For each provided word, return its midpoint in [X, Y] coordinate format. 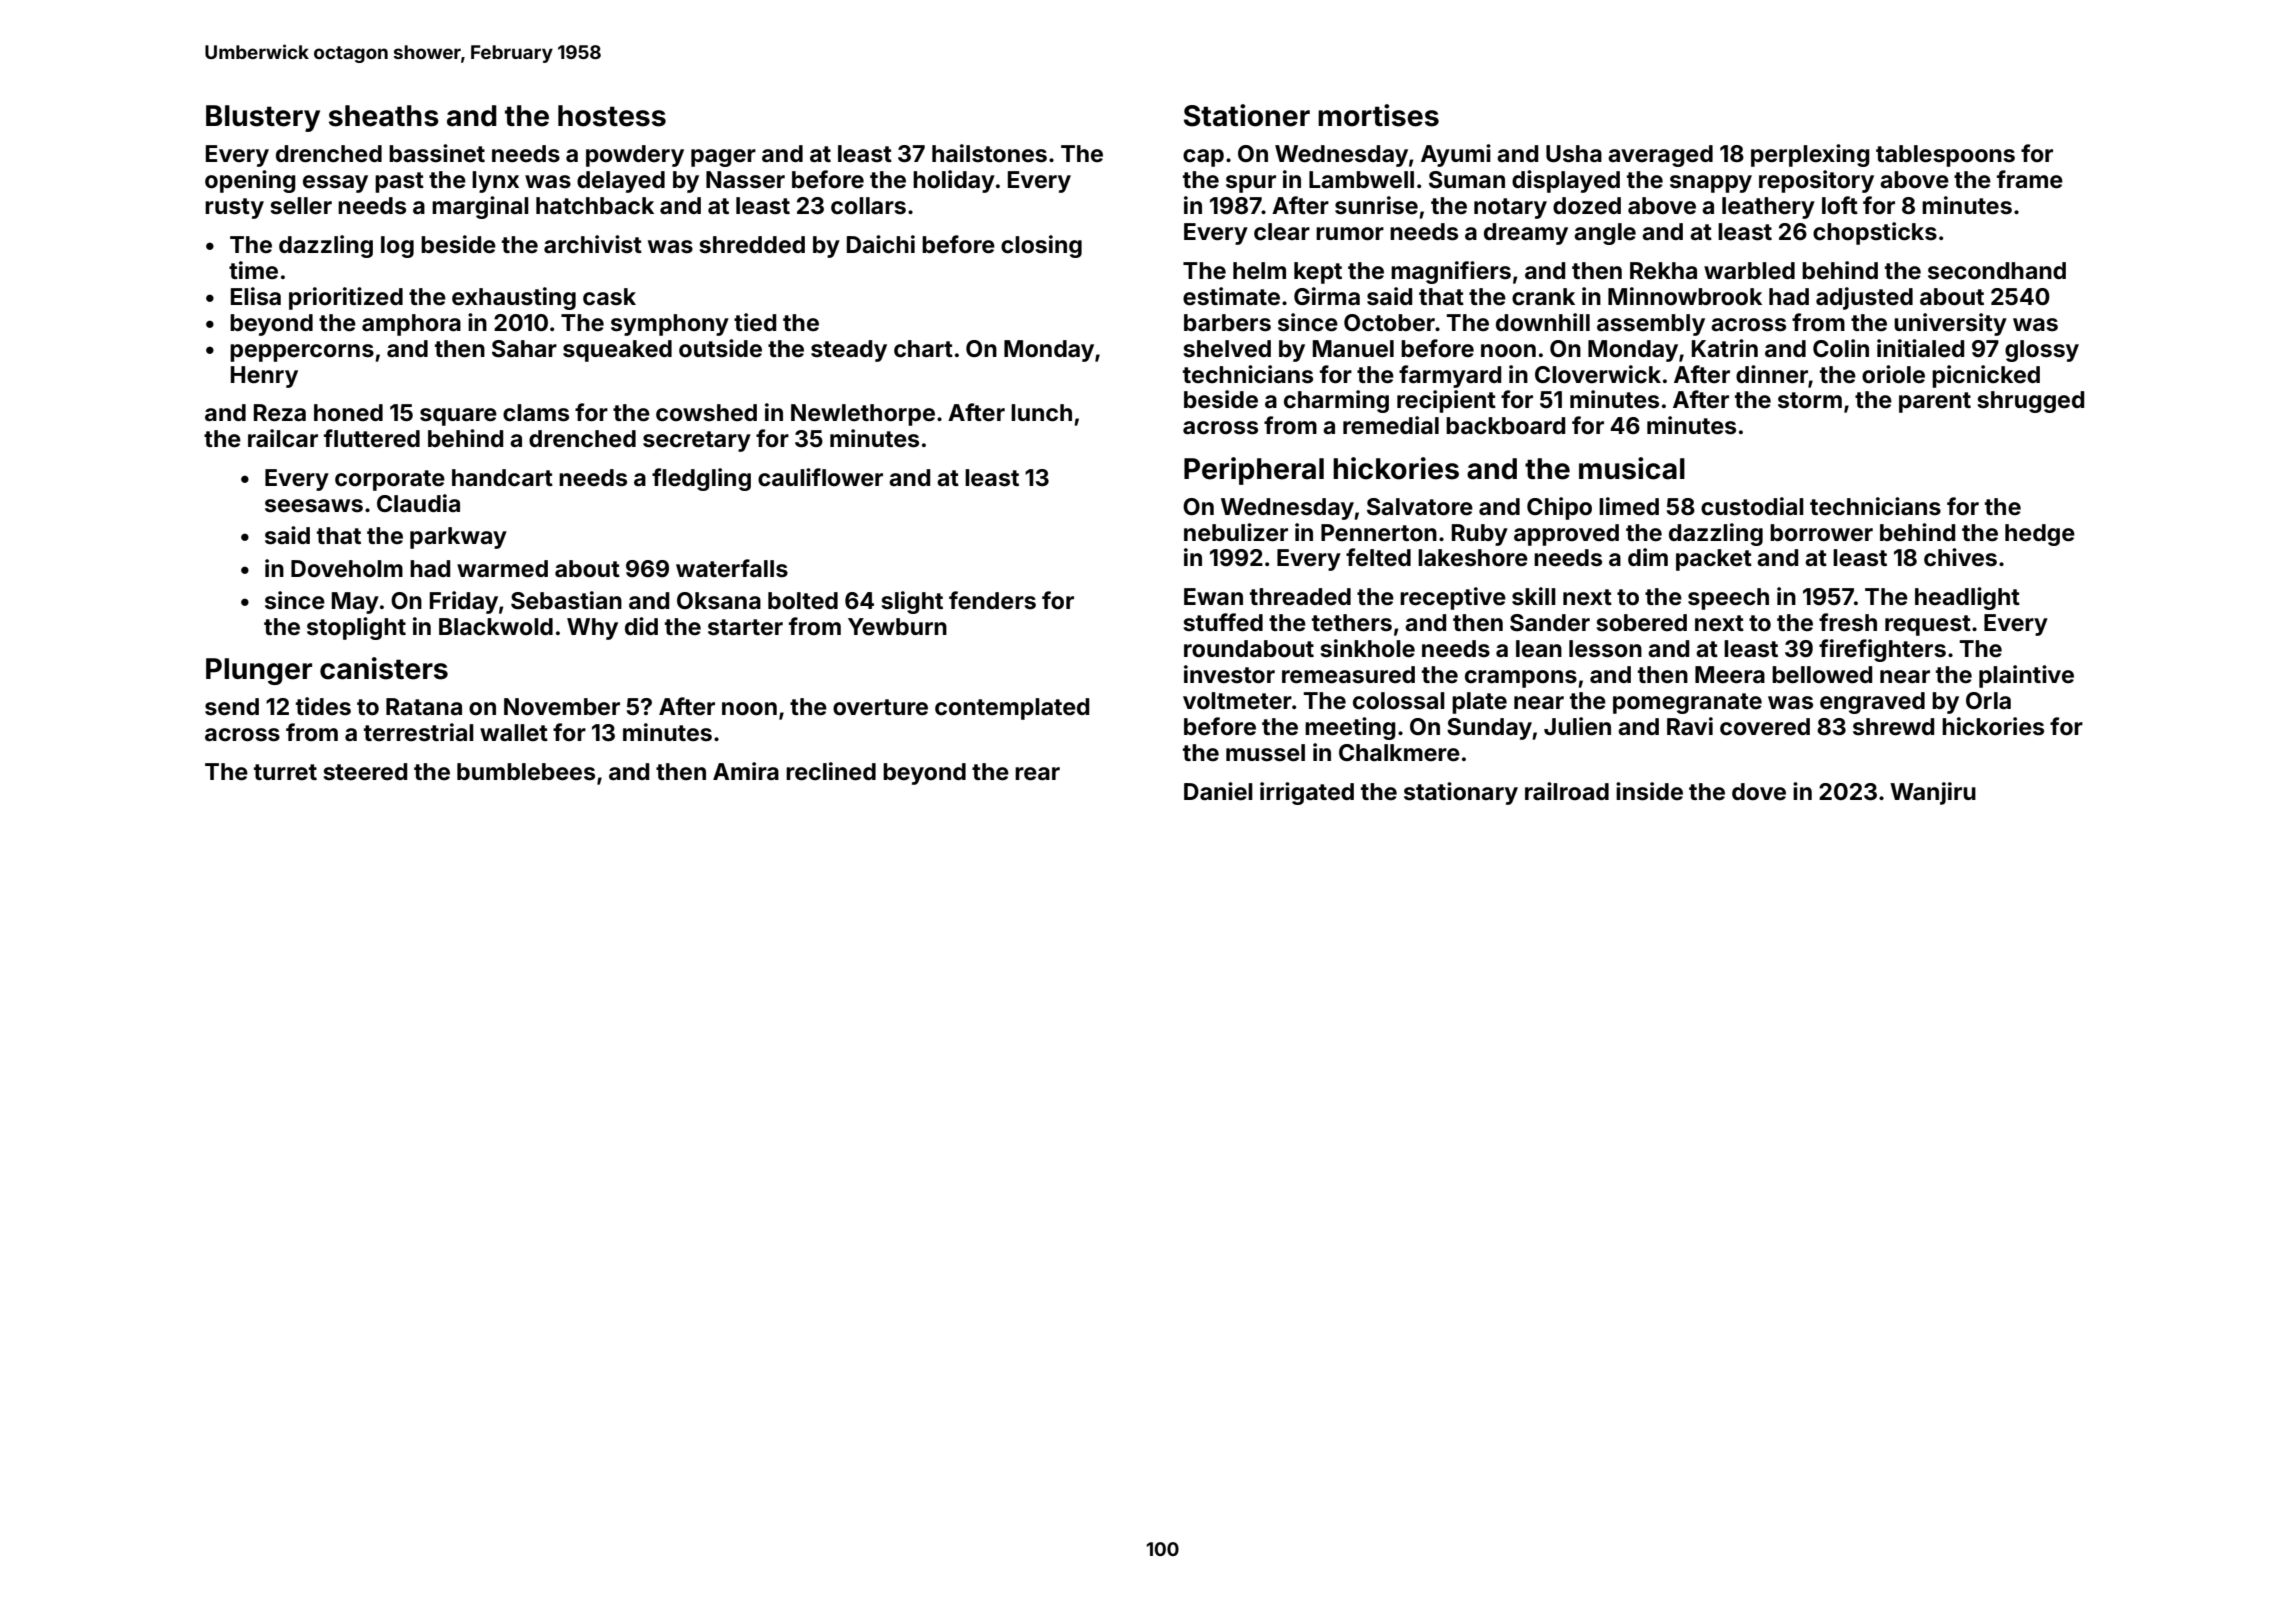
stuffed [1223, 622]
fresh [1848, 622]
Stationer [1247, 115]
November [562, 707]
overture [880, 707]
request [1928, 625]
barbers [1227, 323]
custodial [1752, 506]
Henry [264, 377]
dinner [1772, 374]
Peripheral [1254, 471]
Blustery [263, 118]
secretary [697, 441]
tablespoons [1945, 156]
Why [592, 629]
